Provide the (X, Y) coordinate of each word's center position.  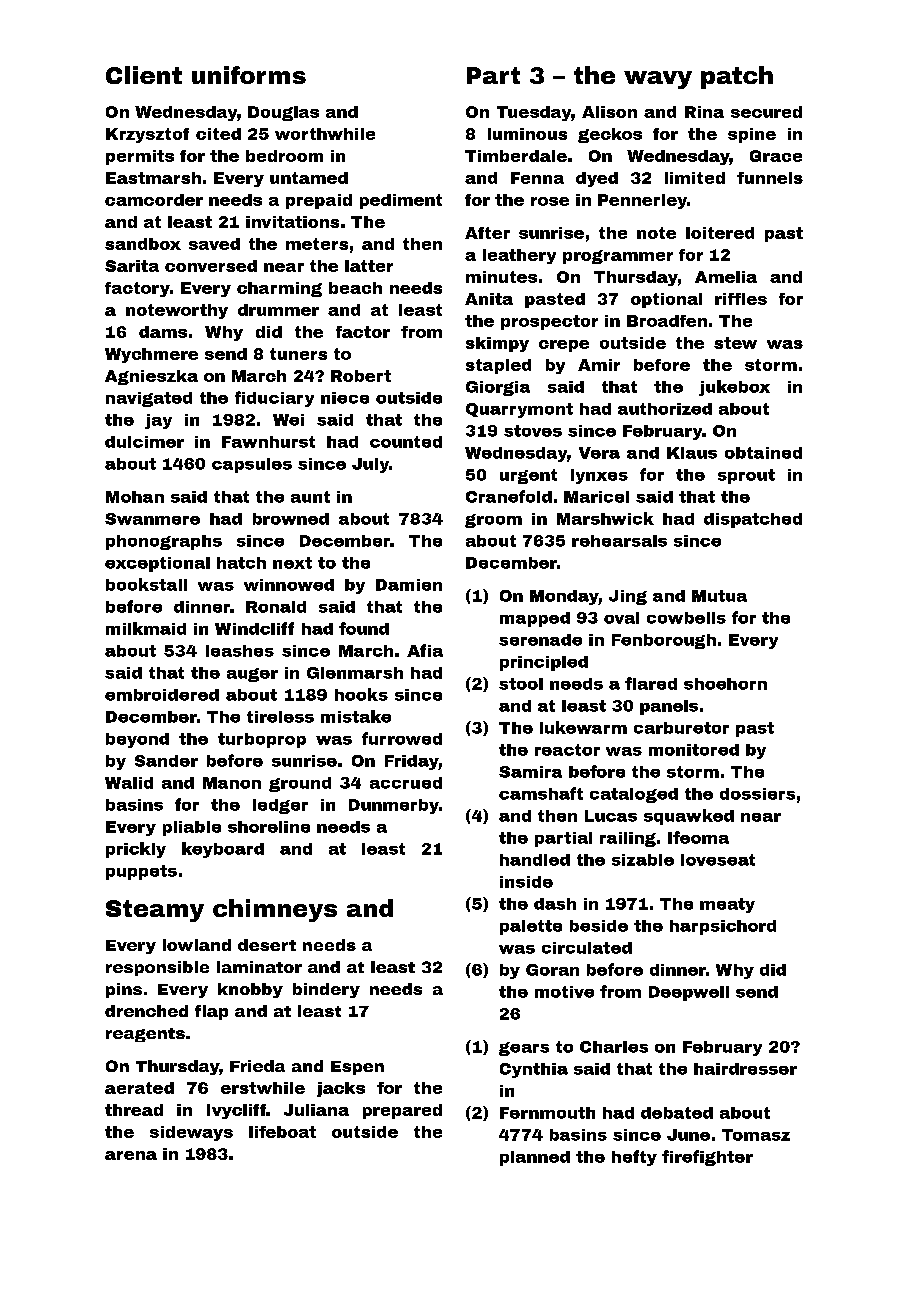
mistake (356, 716)
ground (300, 784)
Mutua (719, 596)
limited (695, 178)
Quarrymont (519, 410)
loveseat (718, 860)
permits (140, 157)
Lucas (611, 816)
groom (493, 521)
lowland (197, 945)
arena (131, 1155)
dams (163, 332)
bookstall (146, 584)
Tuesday (534, 113)
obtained (763, 453)
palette (531, 927)
